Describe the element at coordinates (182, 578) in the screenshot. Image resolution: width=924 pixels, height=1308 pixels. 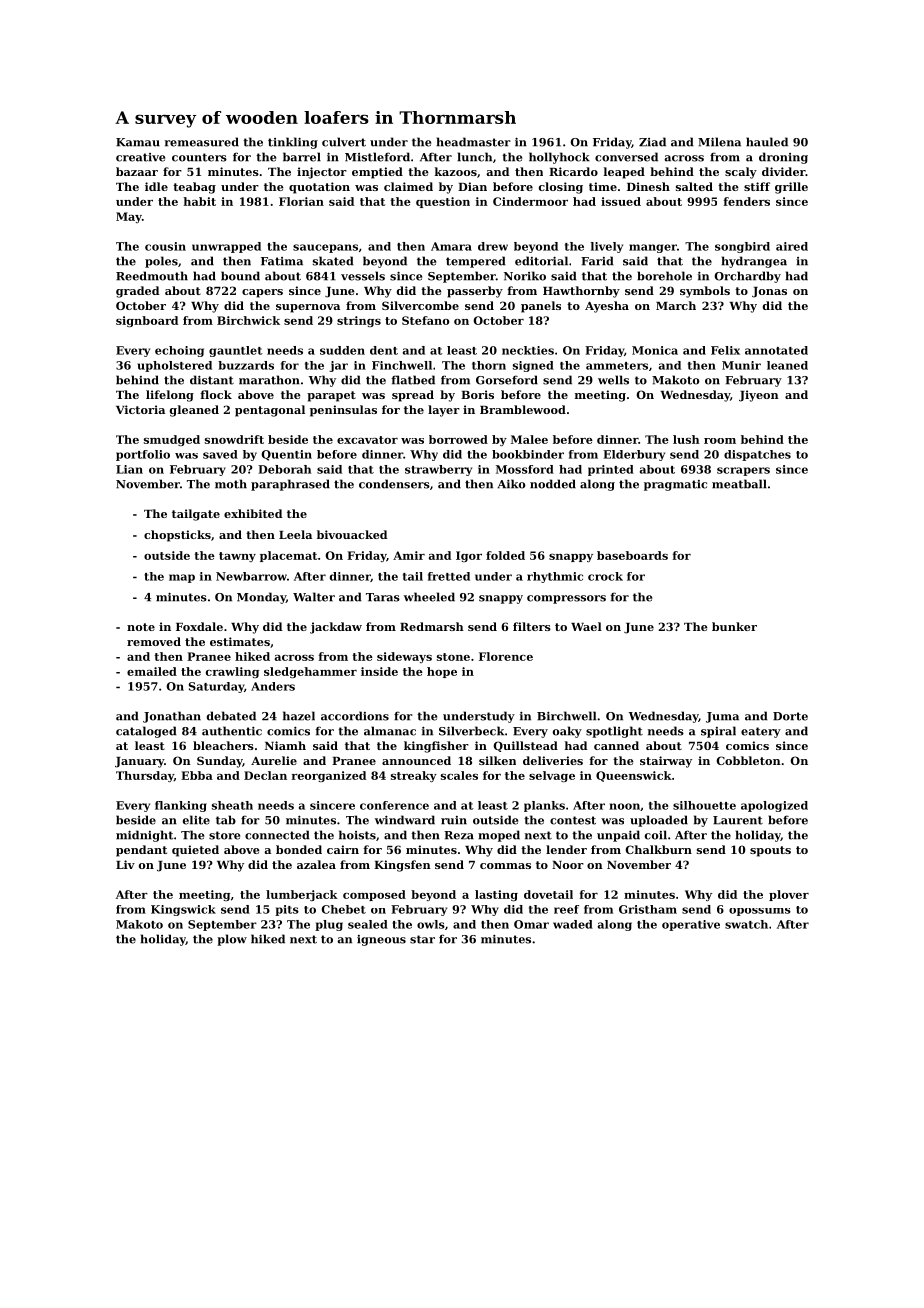
I see `map` at that location.
